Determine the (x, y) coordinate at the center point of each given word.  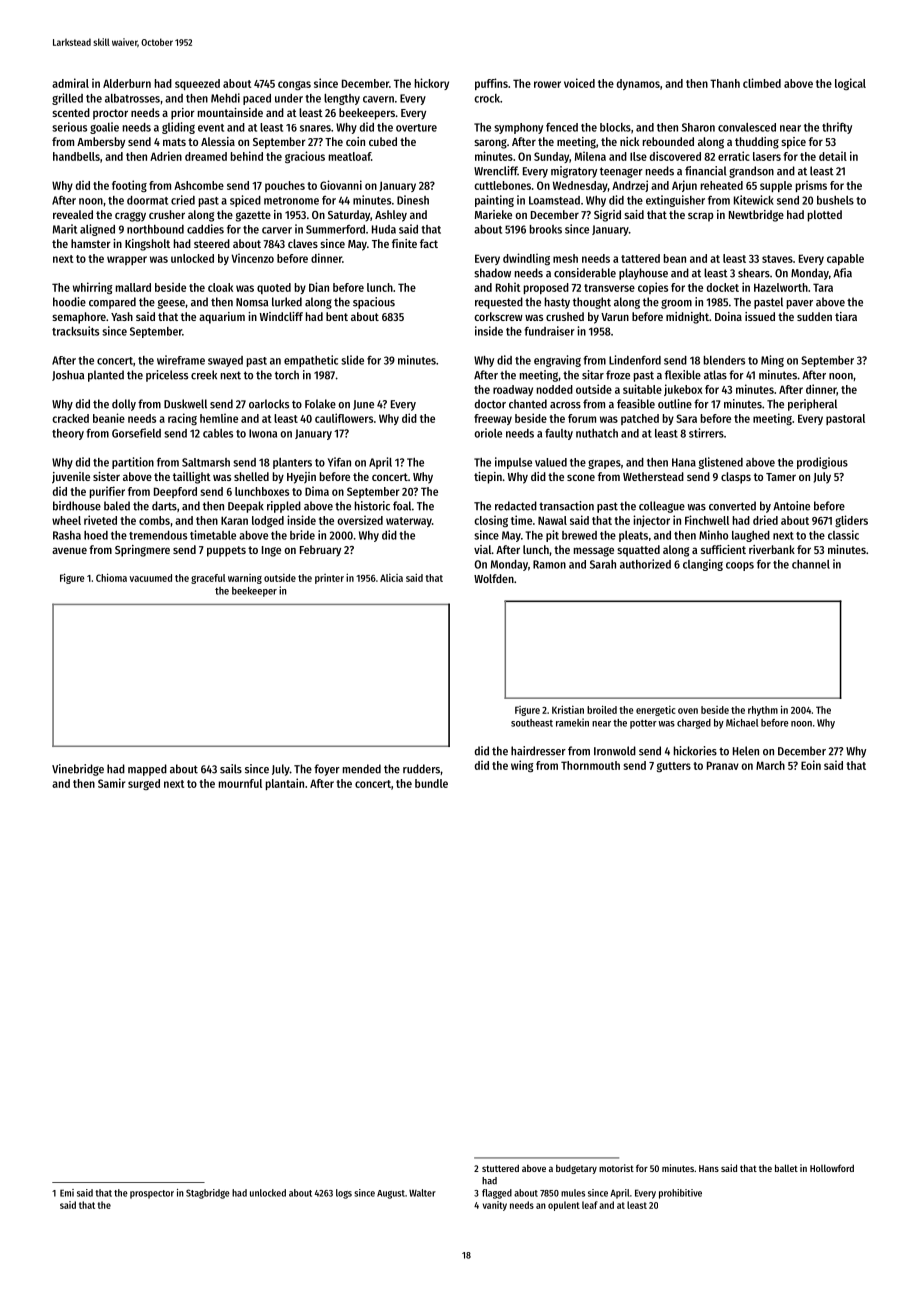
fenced (562, 127)
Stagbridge (208, 1194)
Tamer (781, 477)
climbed (762, 83)
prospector (152, 1194)
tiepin (488, 478)
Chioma (111, 577)
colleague (662, 507)
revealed (73, 214)
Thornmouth (590, 765)
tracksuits (75, 331)
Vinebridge (78, 770)
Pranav (723, 765)
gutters (674, 767)
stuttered (500, 1168)
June (363, 405)
